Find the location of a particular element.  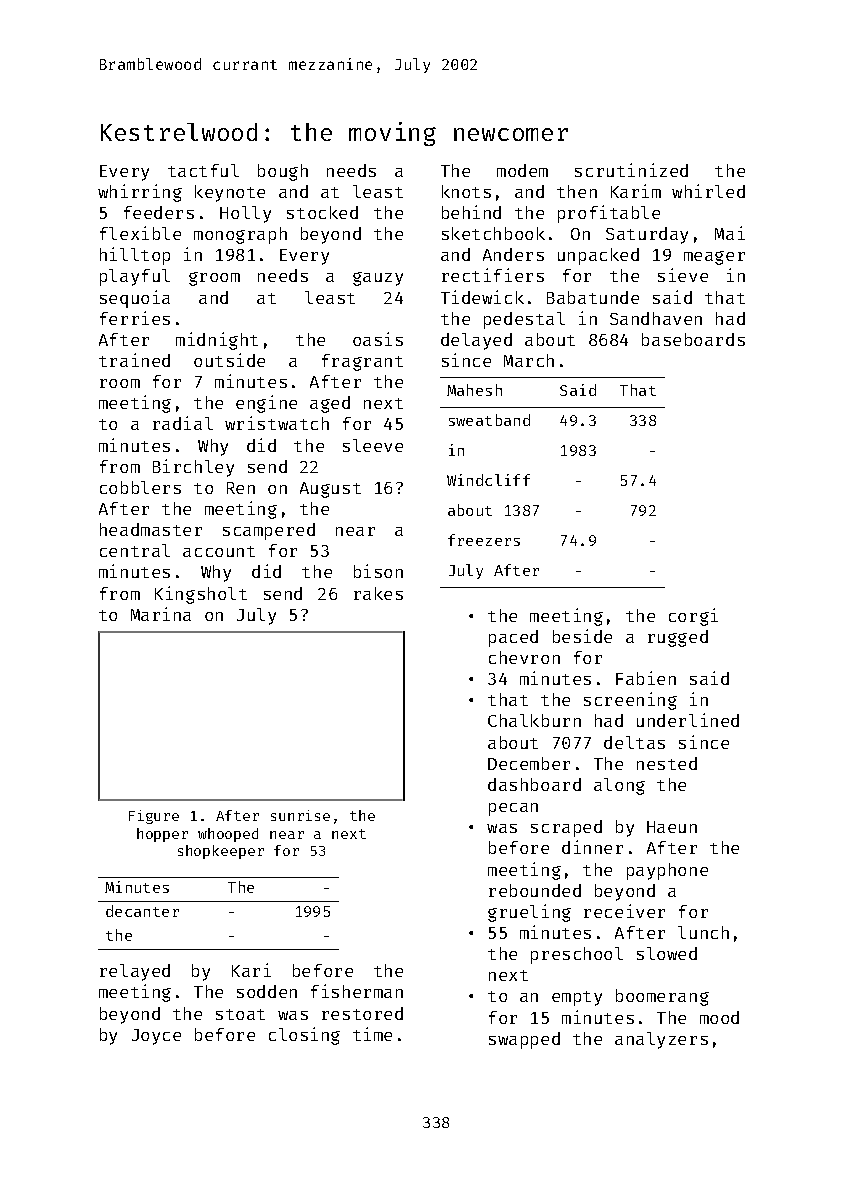

Marina is located at coordinates (161, 614).
